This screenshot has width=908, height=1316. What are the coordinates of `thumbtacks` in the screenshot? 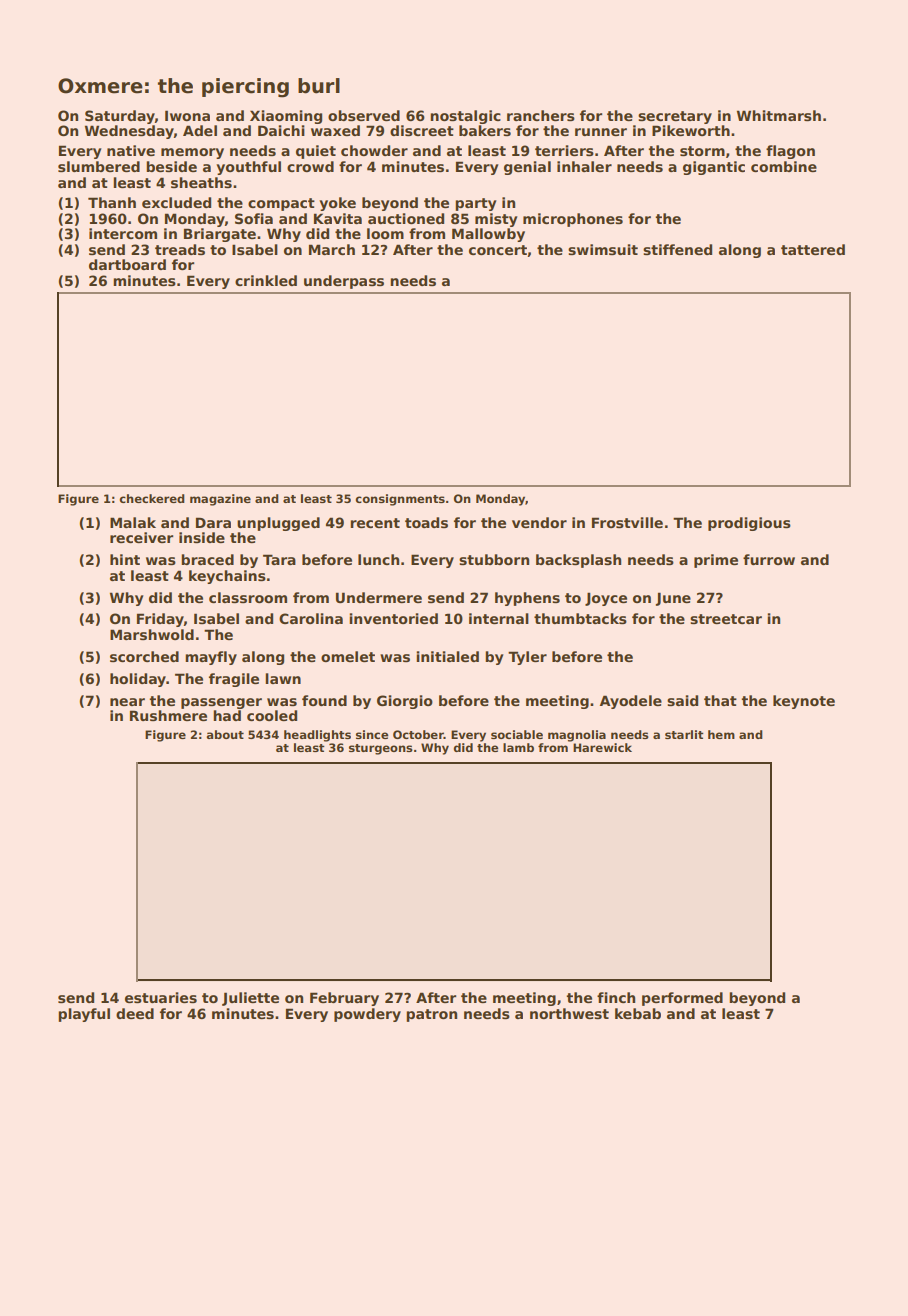 It's located at (580, 618).
